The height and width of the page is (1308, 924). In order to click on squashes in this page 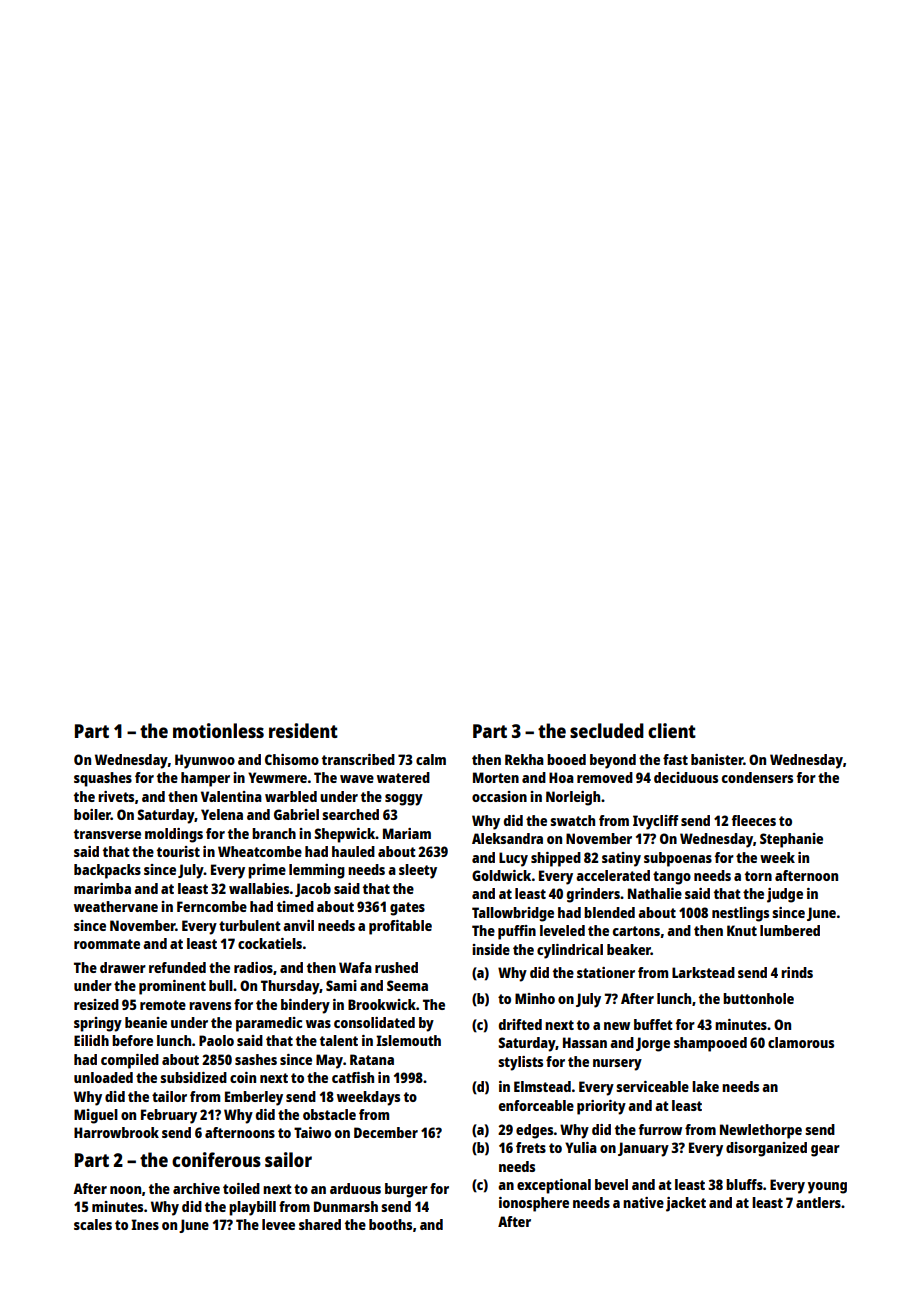, I will do `click(103, 779)`.
